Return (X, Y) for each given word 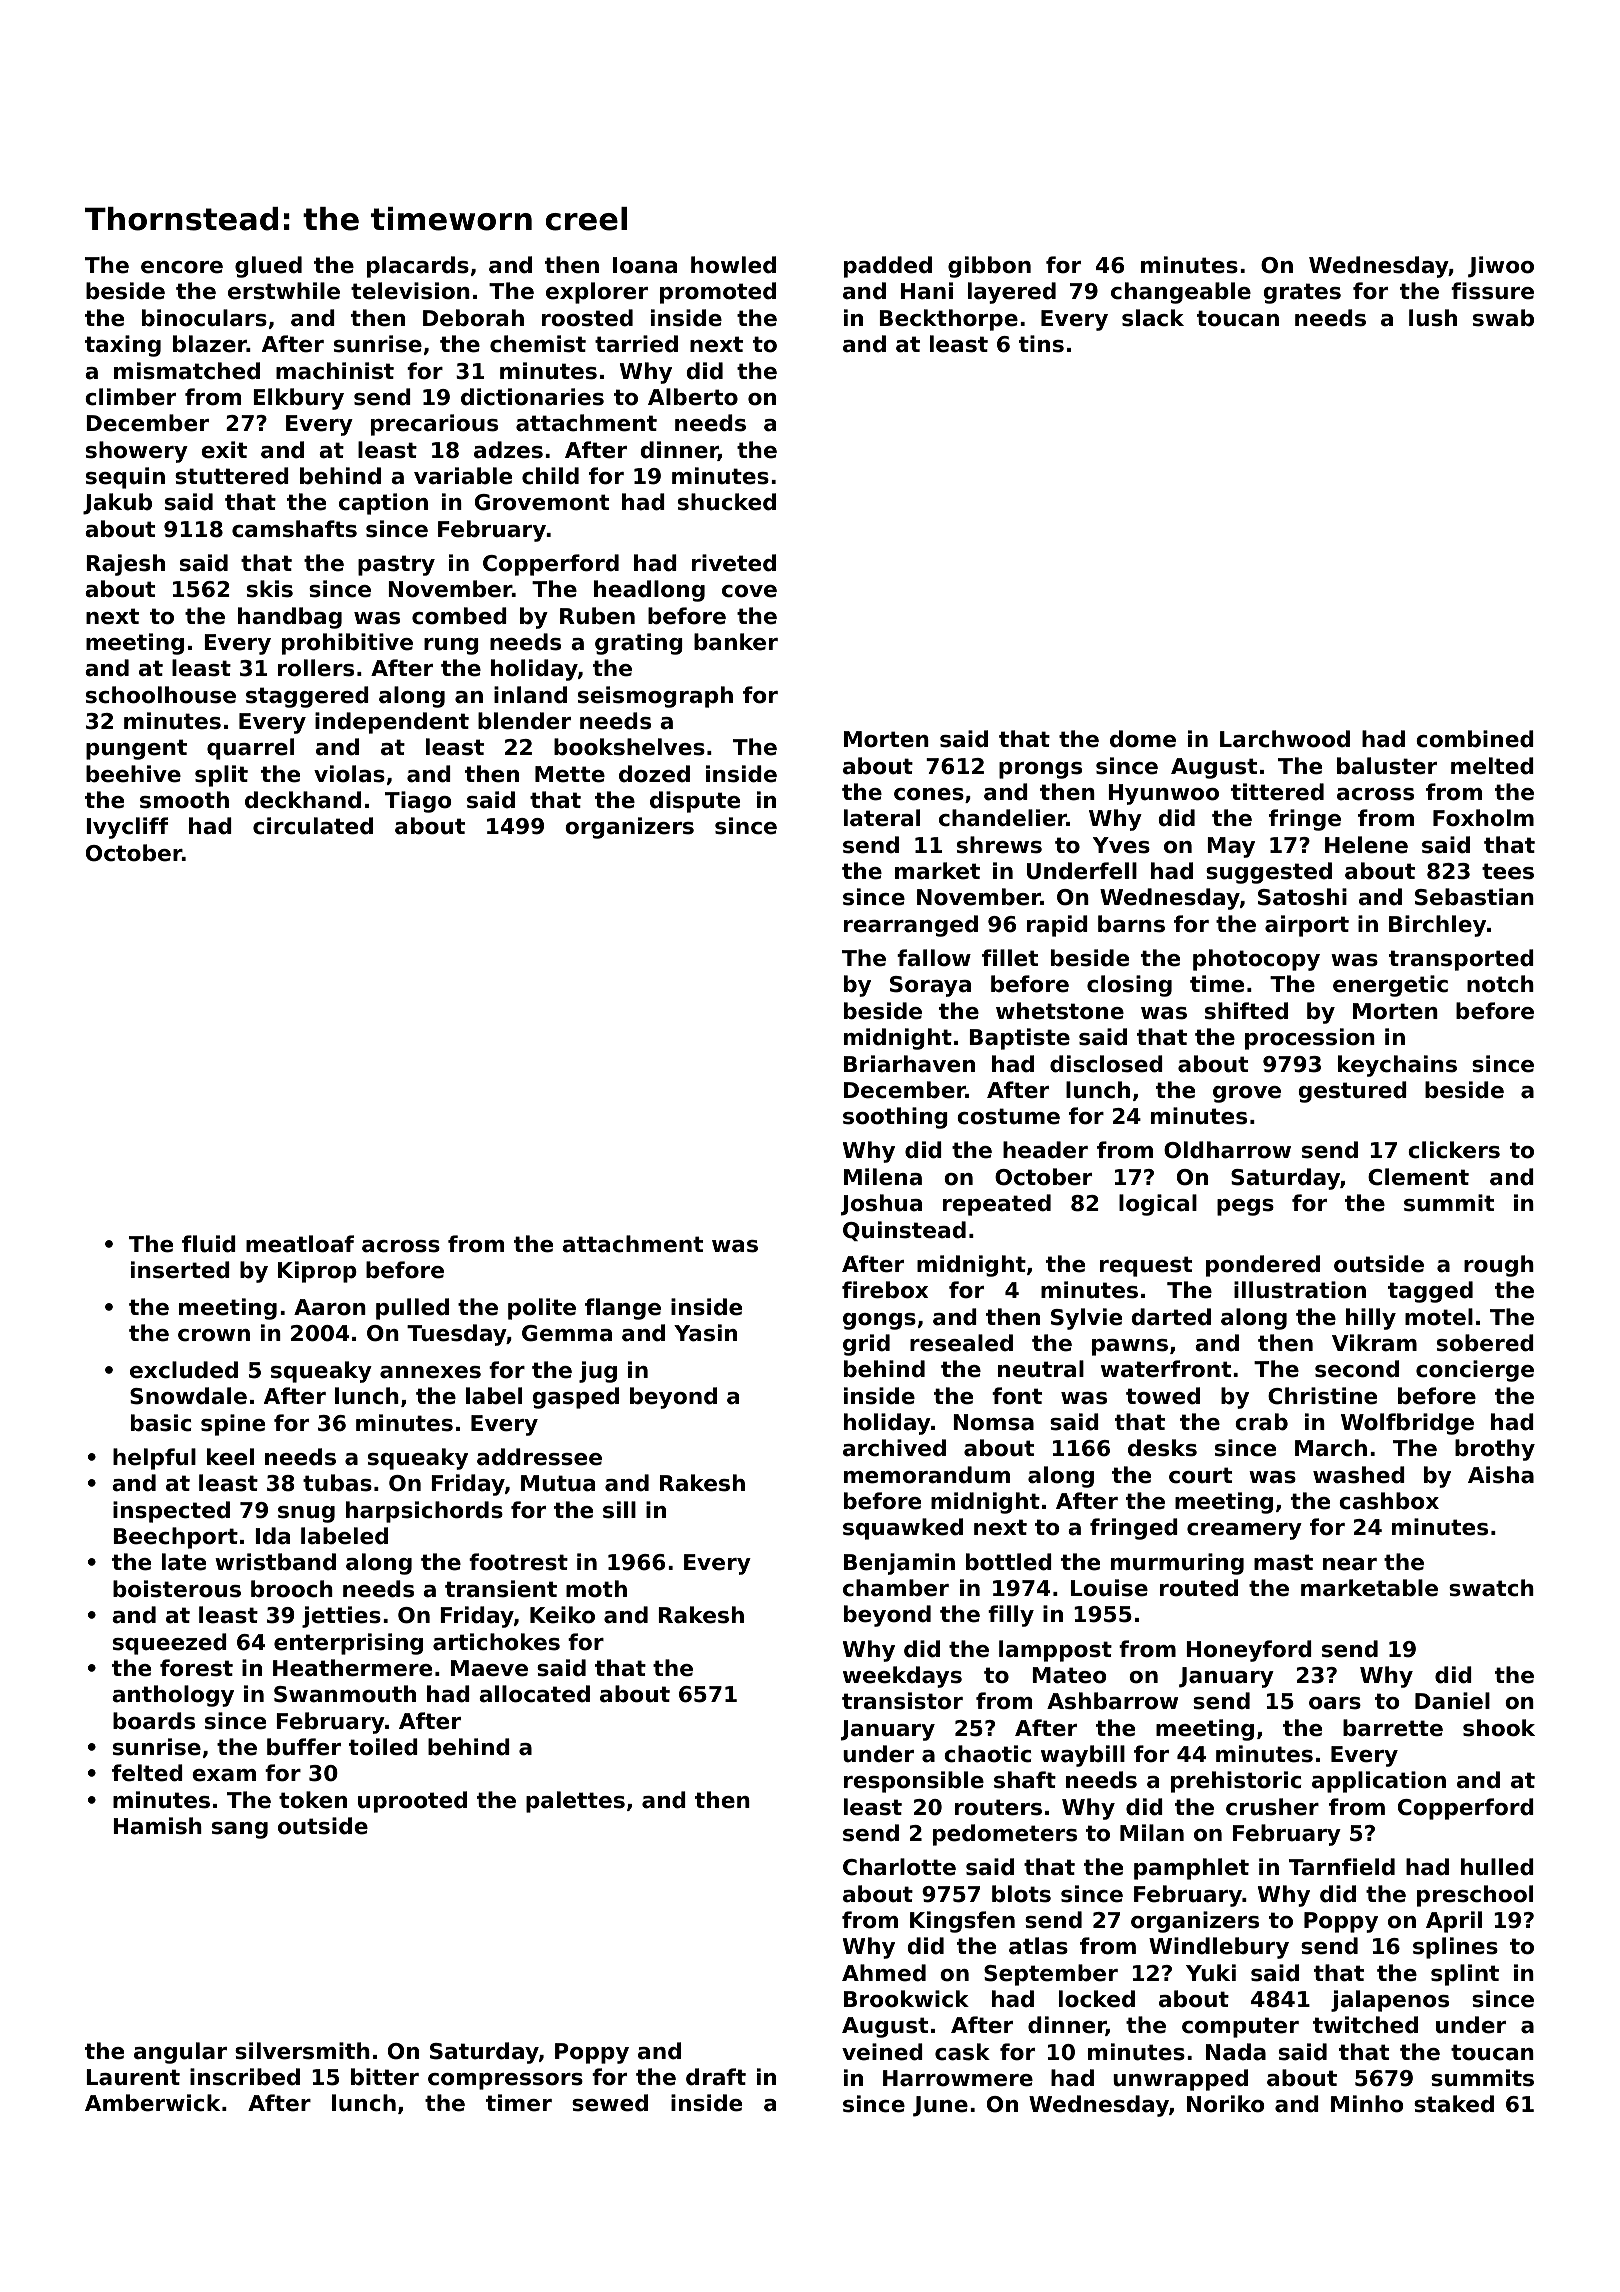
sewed (610, 2103)
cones (929, 794)
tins (1041, 344)
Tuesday (457, 1335)
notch (1500, 984)
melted (1492, 766)
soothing (895, 1118)
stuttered (232, 476)
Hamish (157, 1826)
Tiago (418, 802)
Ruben (597, 616)
